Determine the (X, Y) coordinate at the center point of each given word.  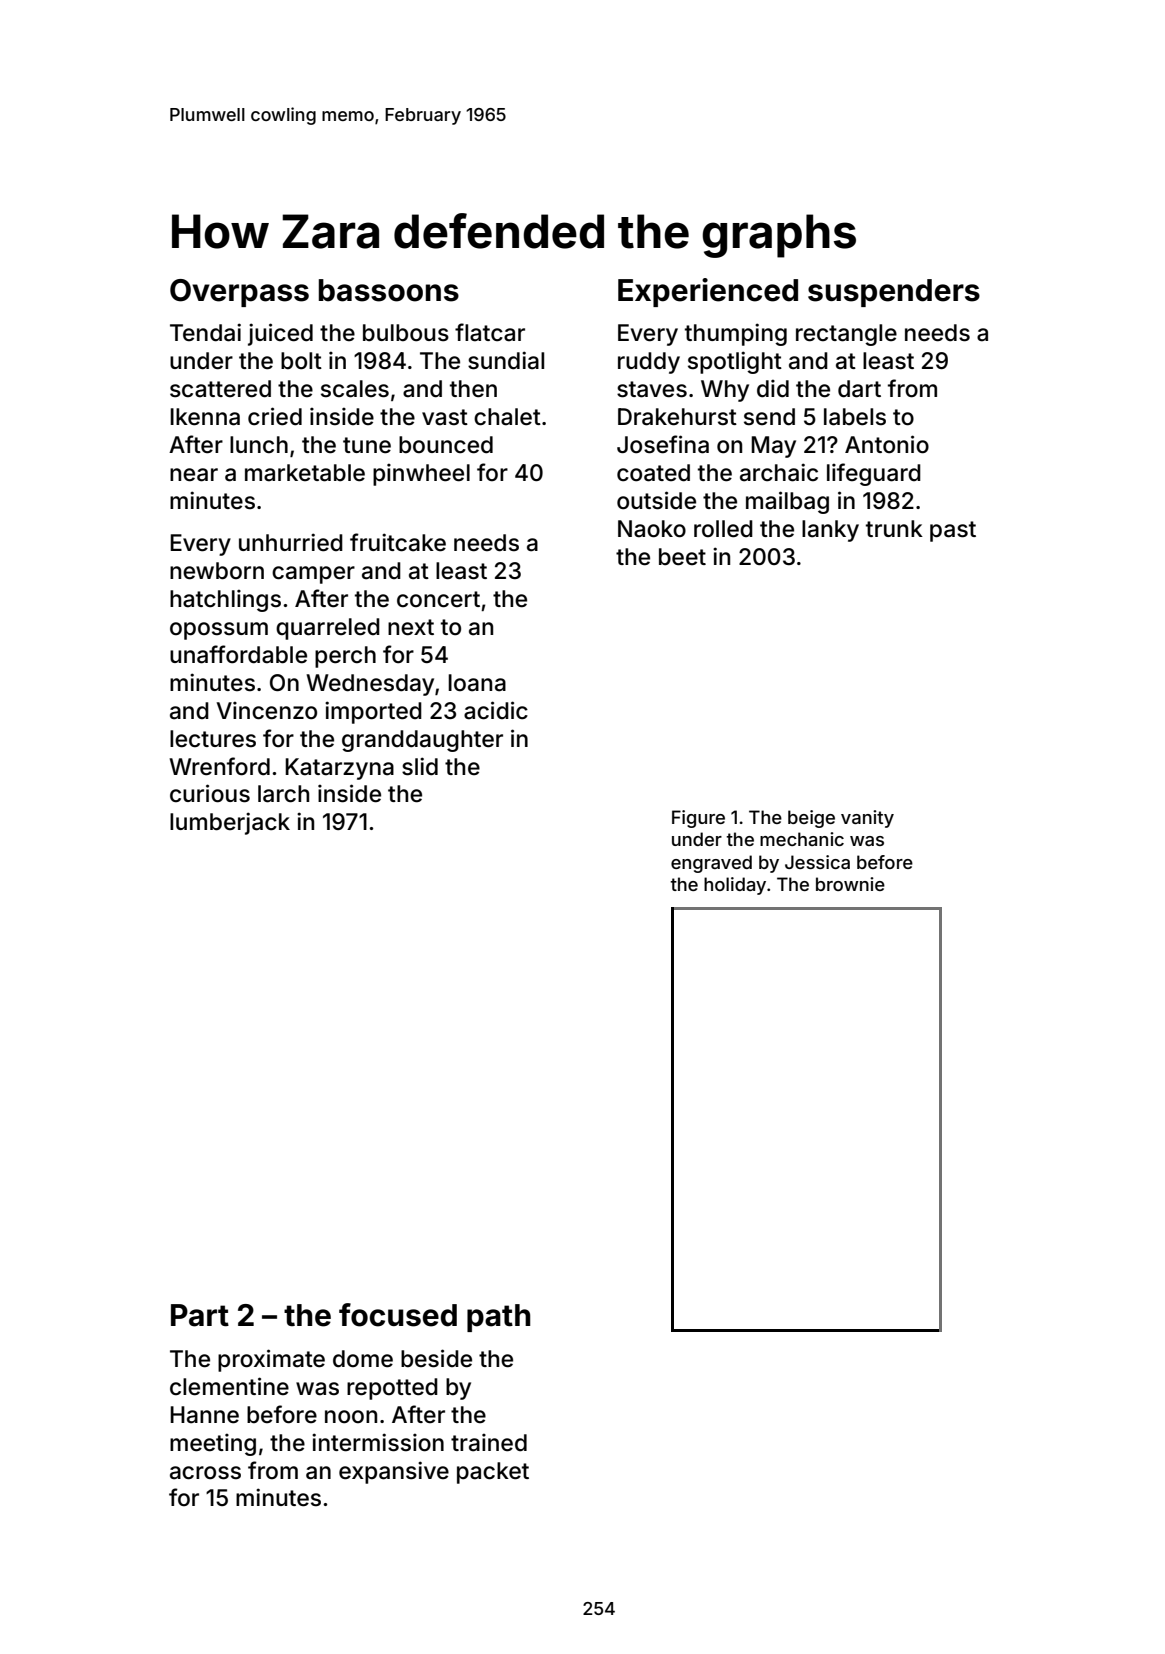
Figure (698, 819)
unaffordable (238, 654)
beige (811, 819)
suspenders (894, 293)
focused (398, 1315)
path (498, 1318)
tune (367, 445)
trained (489, 1442)
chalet (507, 417)
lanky (830, 531)
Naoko (652, 529)
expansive (394, 1472)
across (205, 1473)
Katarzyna (339, 769)
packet (493, 1473)
